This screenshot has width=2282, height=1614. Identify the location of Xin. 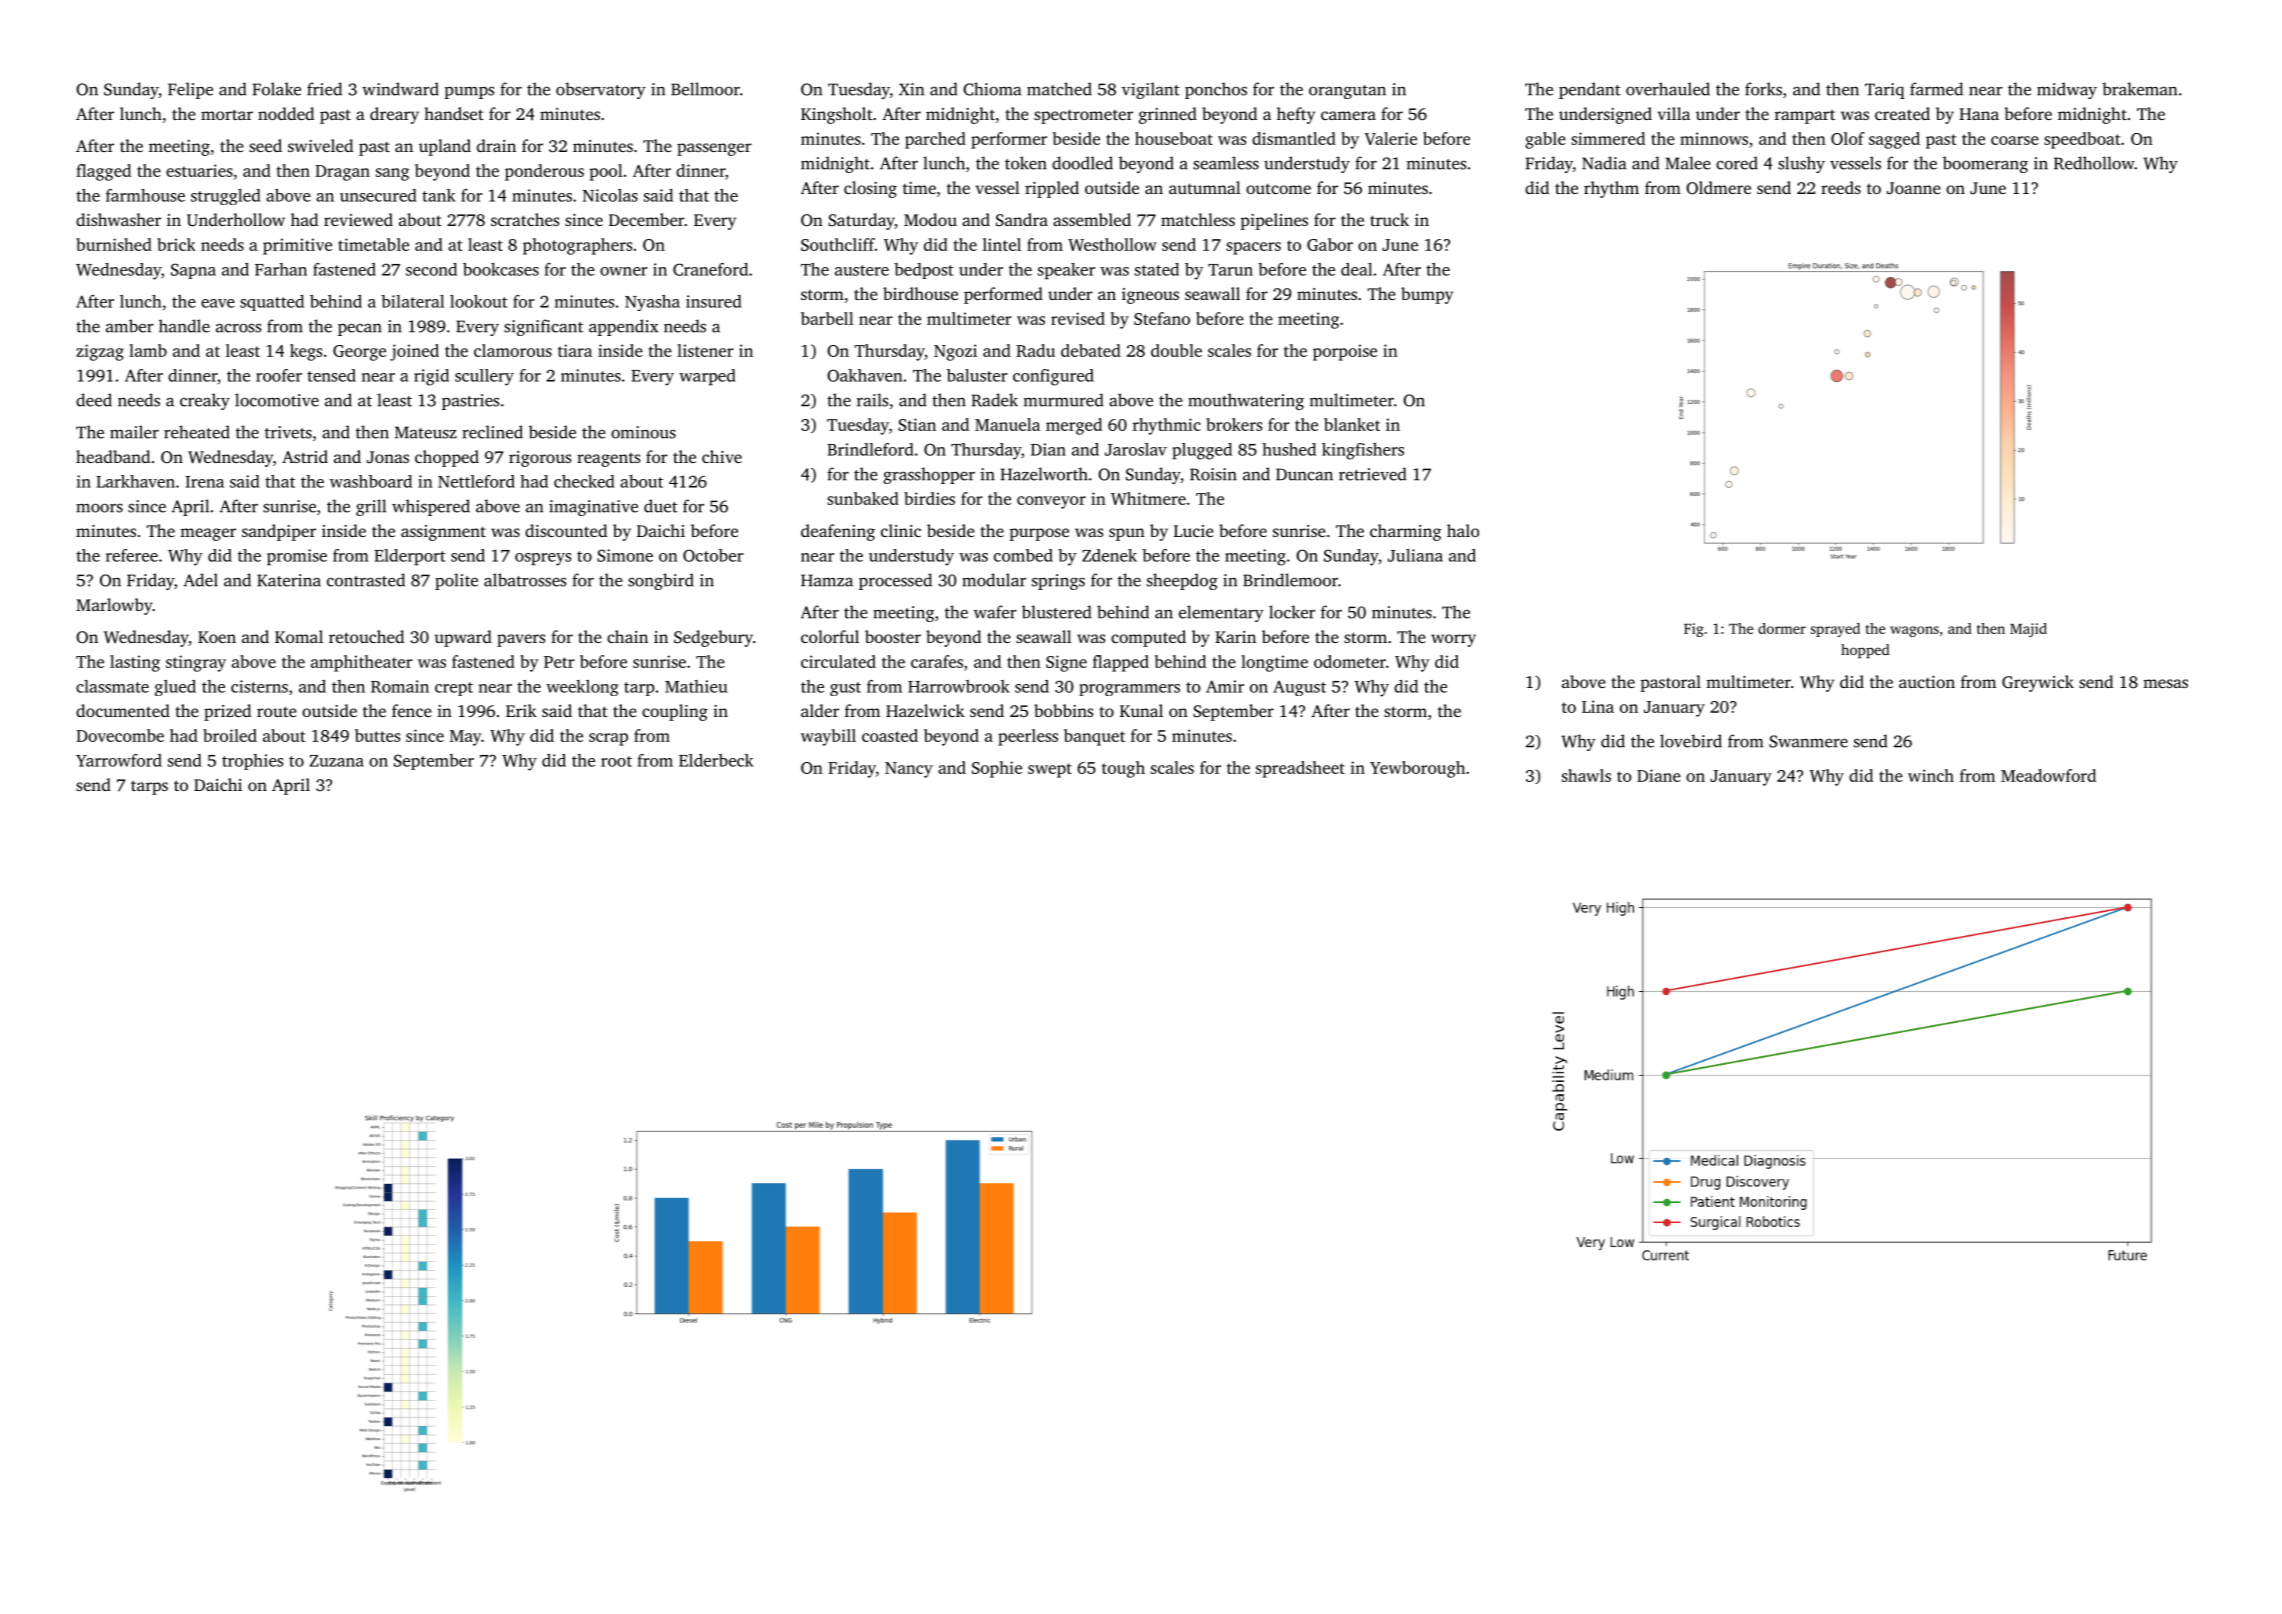
(911, 89).
